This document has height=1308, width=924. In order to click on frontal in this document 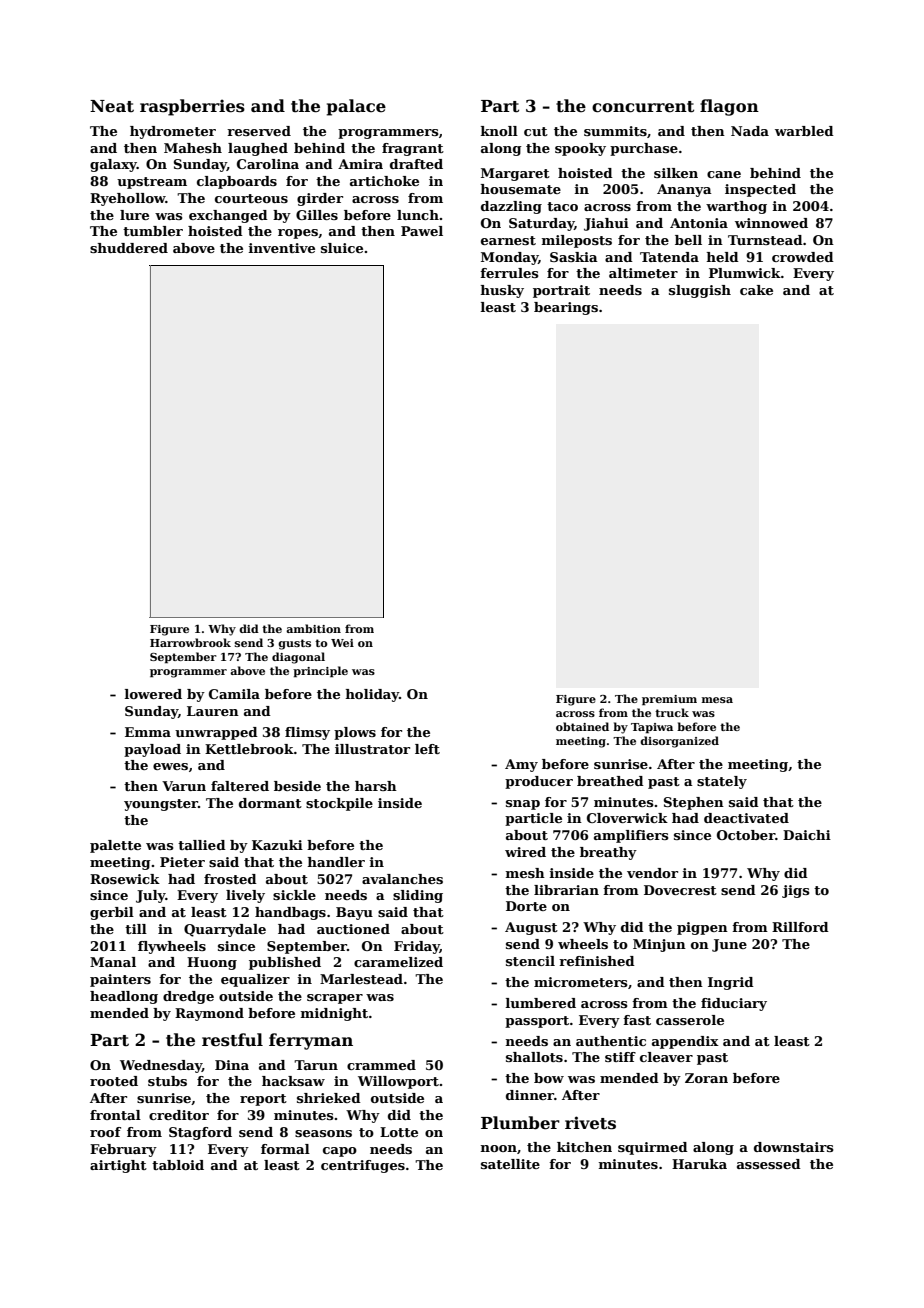, I will do `click(115, 1115)`.
